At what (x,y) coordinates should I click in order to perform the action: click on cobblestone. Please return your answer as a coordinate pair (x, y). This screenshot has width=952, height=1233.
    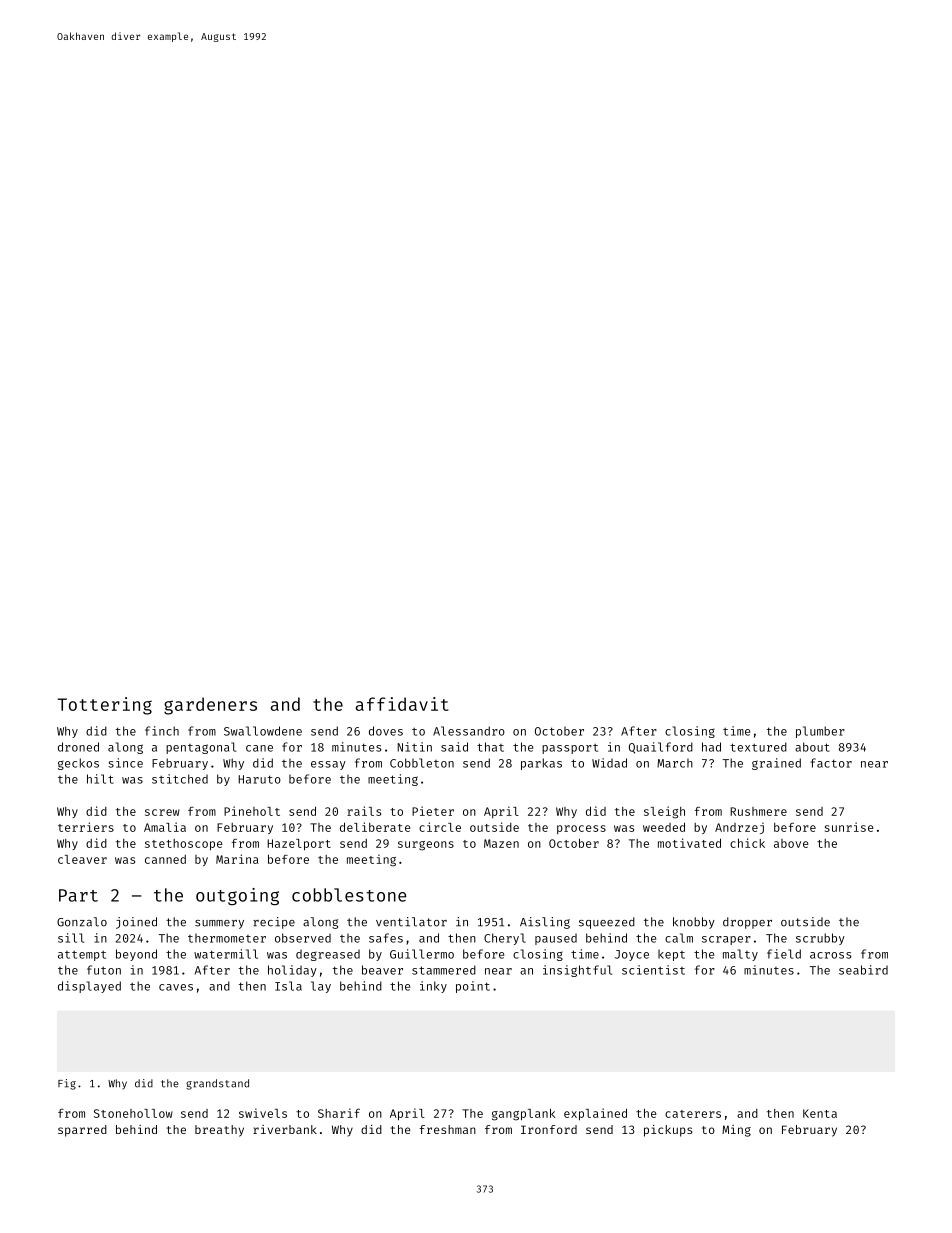
    Looking at the image, I should click on (349, 895).
